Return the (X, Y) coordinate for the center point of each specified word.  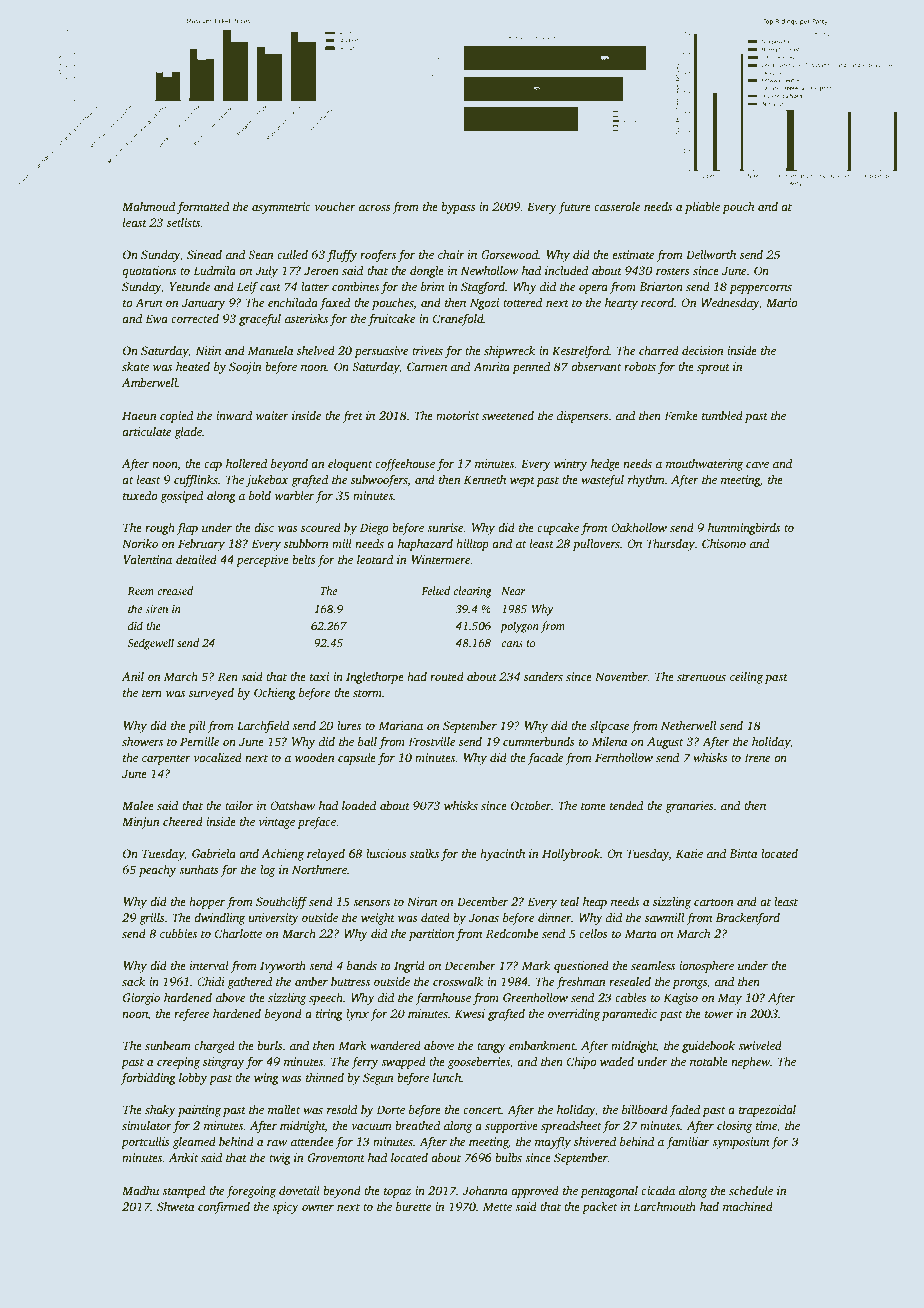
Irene (757, 757)
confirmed (224, 1207)
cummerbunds (539, 741)
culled (292, 254)
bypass (458, 208)
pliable (702, 208)
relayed (326, 855)
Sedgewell (150, 644)
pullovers (596, 545)
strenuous (701, 677)
